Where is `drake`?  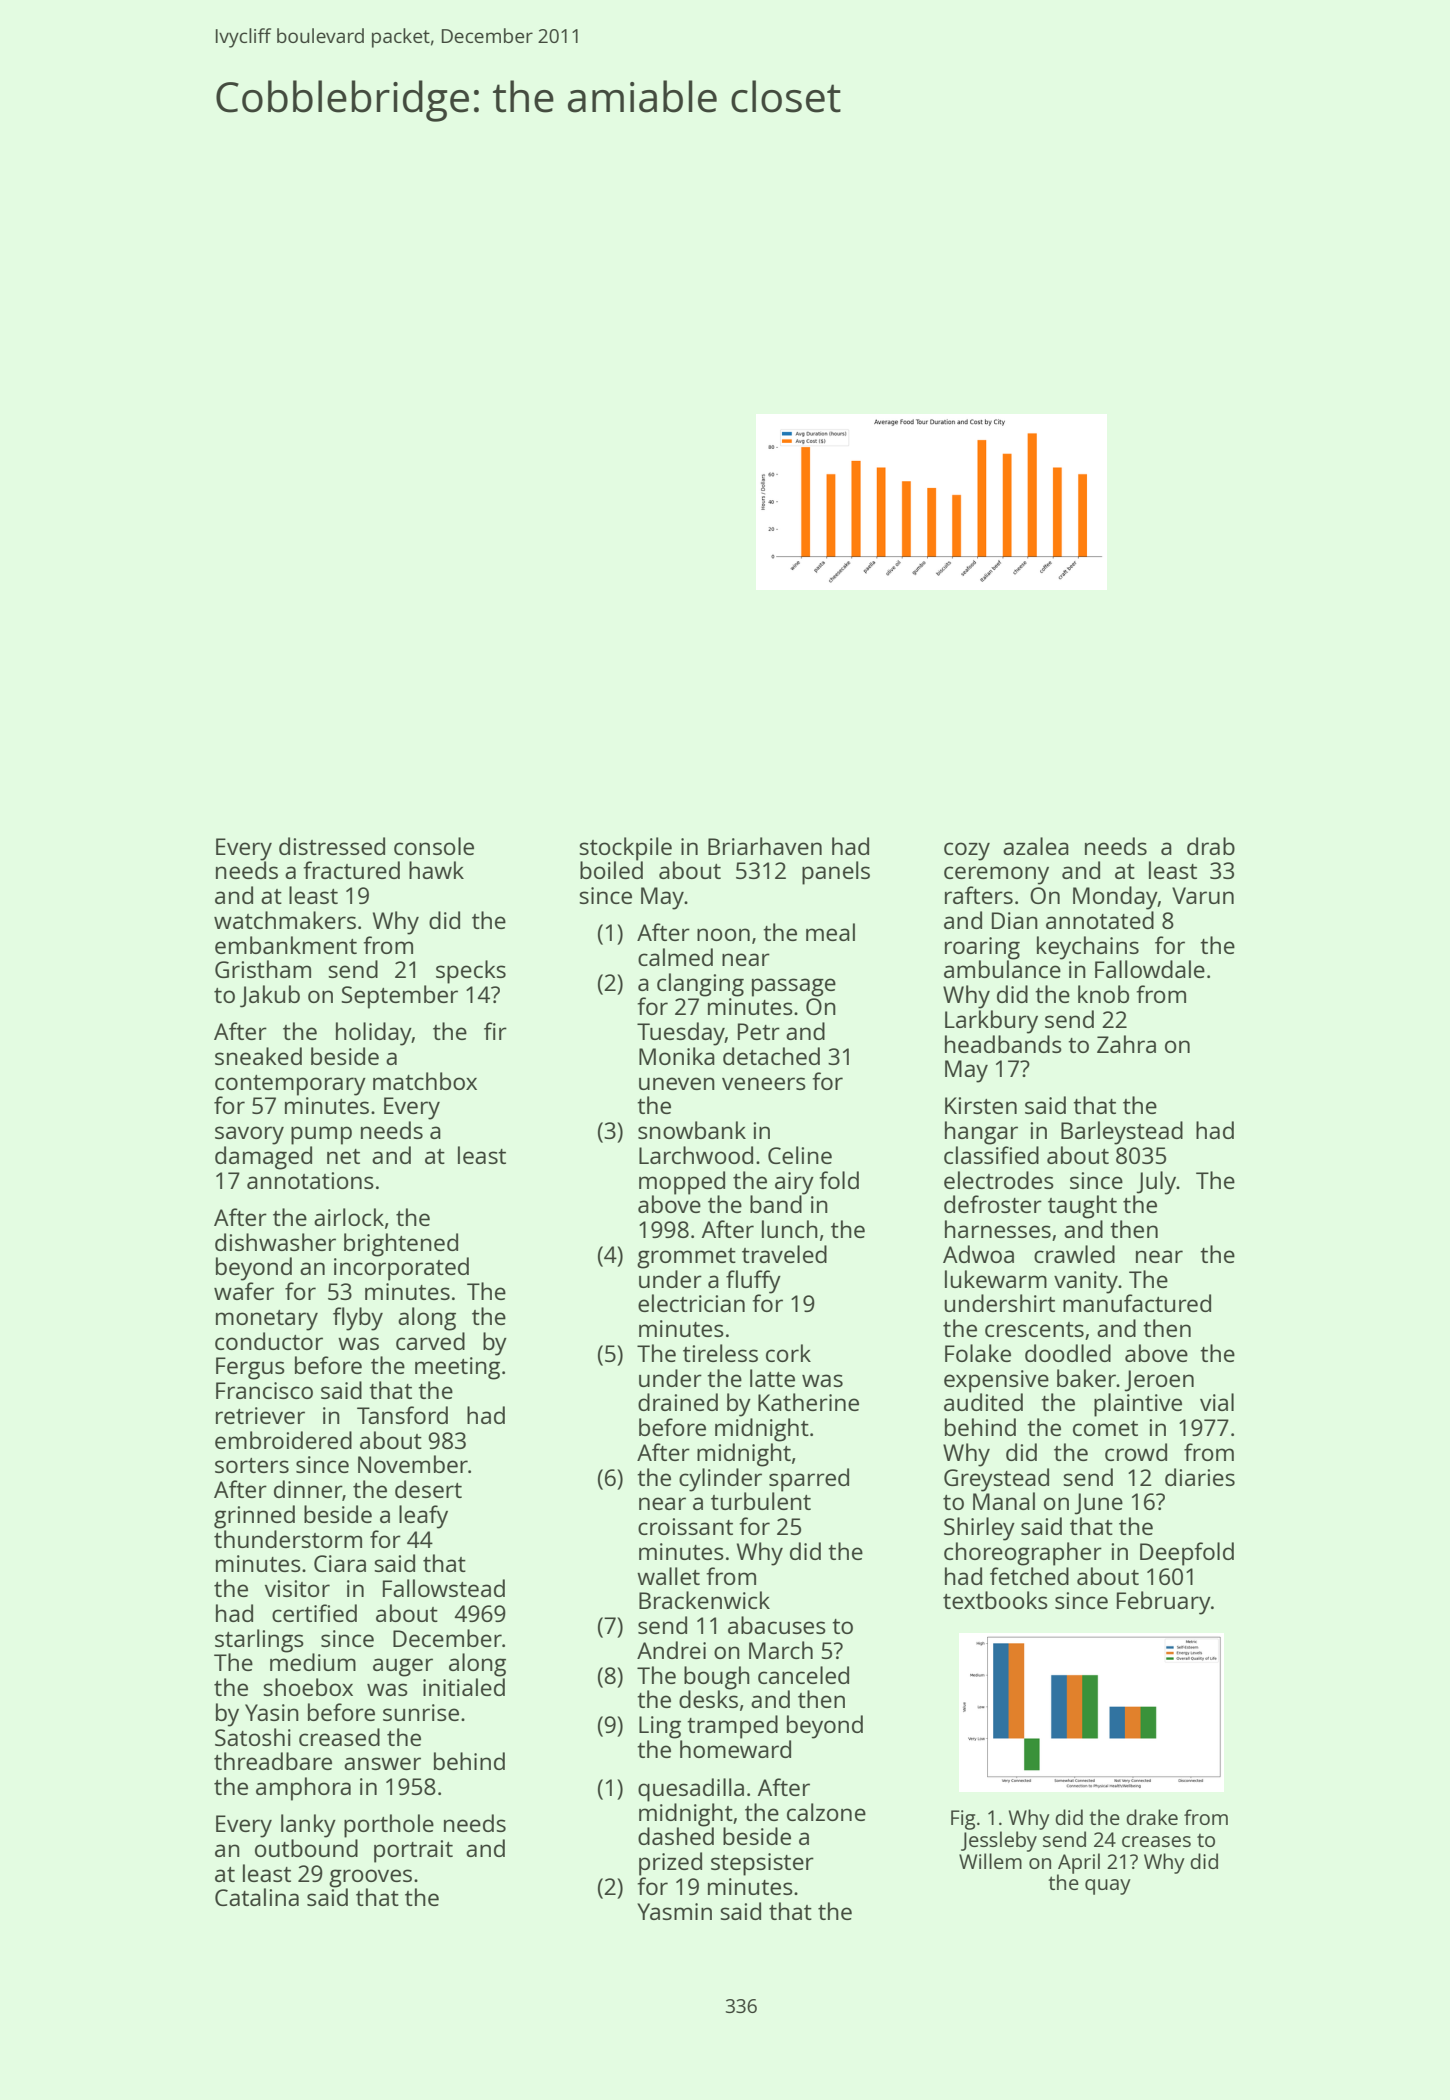 drake is located at coordinates (1152, 1817).
